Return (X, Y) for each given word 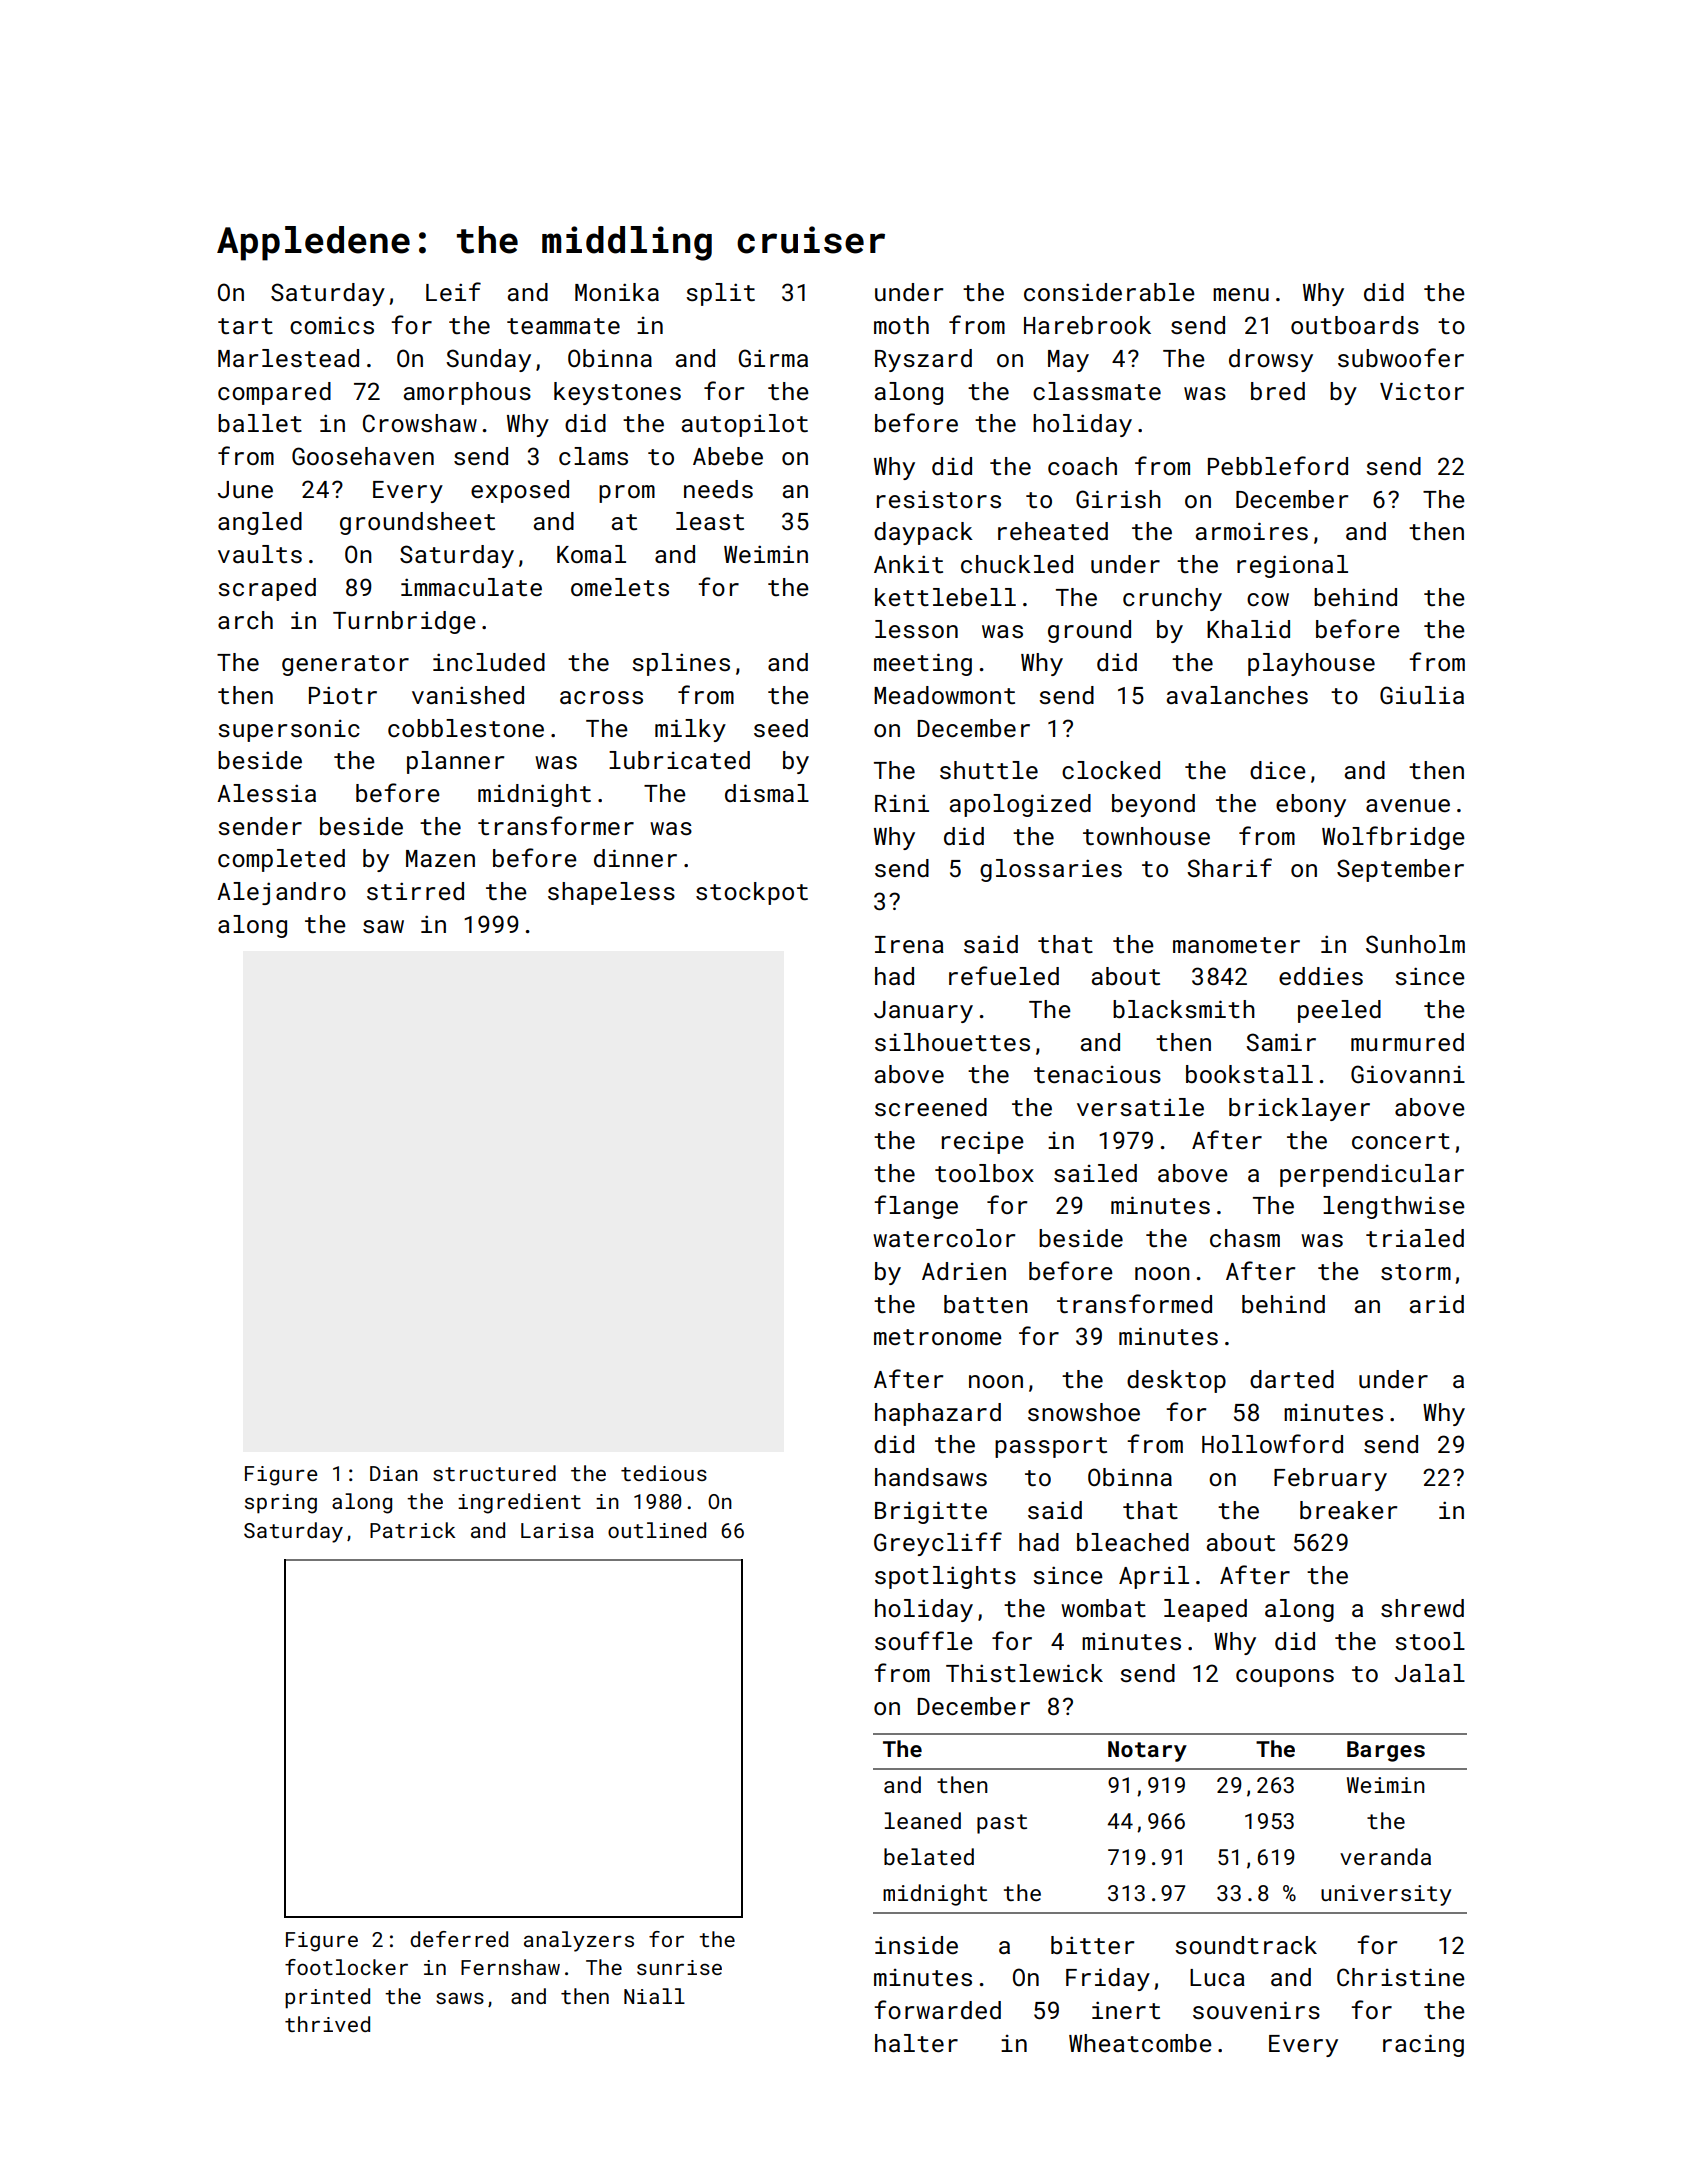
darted (1292, 1379)
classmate (1097, 391)
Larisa (557, 1530)
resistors (939, 499)
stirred (415, 891)
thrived (327, 2024)
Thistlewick (1024, 1673)
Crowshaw (420, 423)
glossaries (1051, 870)
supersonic (289, 731)
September (1400, 870)
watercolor (944, 1238)
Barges (1386, 1751)
